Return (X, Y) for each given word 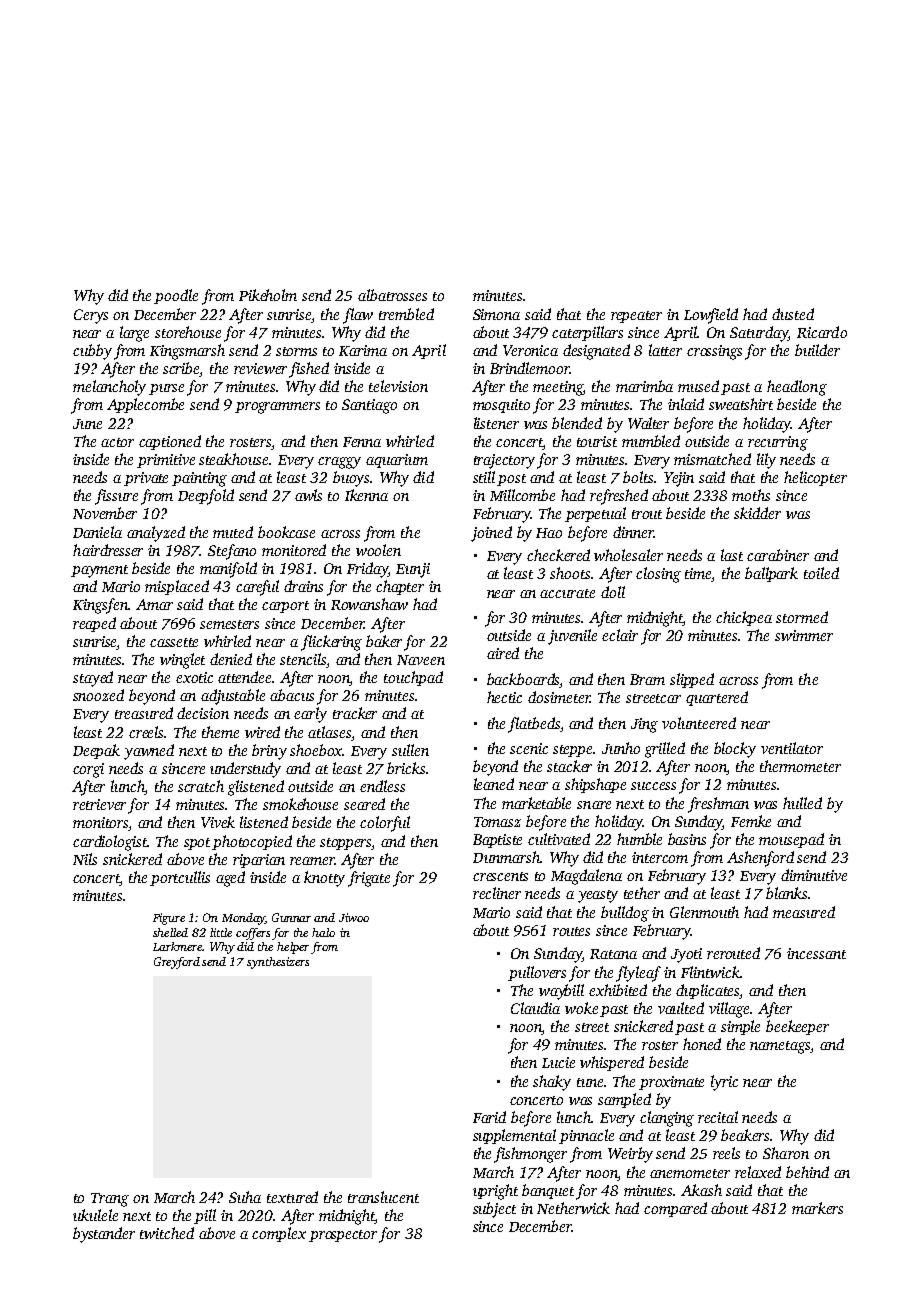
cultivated (559, 839)
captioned (170, 442)
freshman (718, 805)
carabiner (778, 555)
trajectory (504, 461)
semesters (229, 624)
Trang (110, 1200)
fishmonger (530, 1155)
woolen (378, 550)
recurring (778, 443)
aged (230, 879)
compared (675, 1209)
